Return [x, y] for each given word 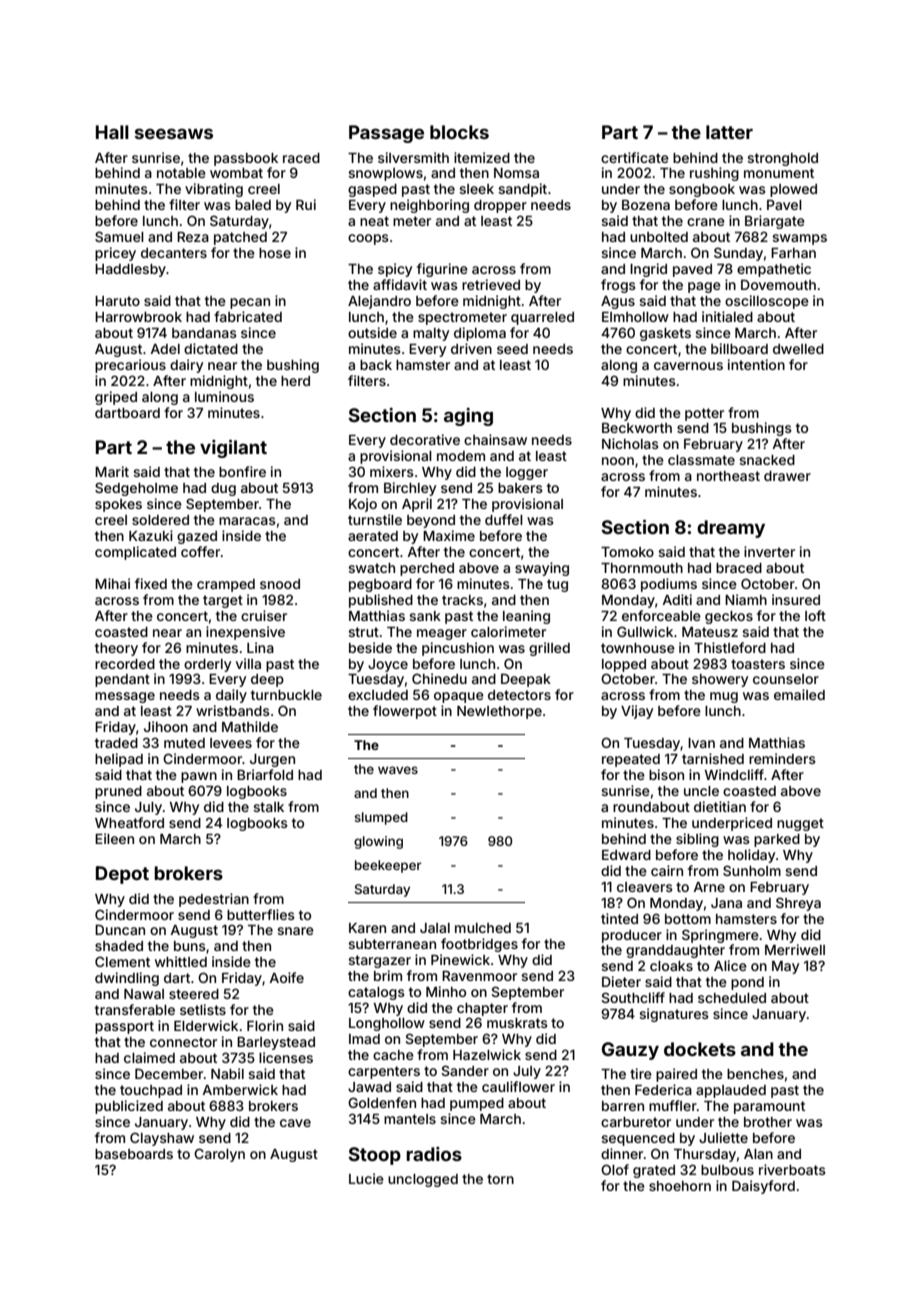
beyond [431, 521]
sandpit [522, 190]
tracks [462, 600]
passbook [246, 159]
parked [777, 840]
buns [190, 946]
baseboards [134, 1154]
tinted [619, 918]
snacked [767, 460]
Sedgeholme [136, 489]
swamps [799, 239]
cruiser [264, 615]
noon [618, 461]
